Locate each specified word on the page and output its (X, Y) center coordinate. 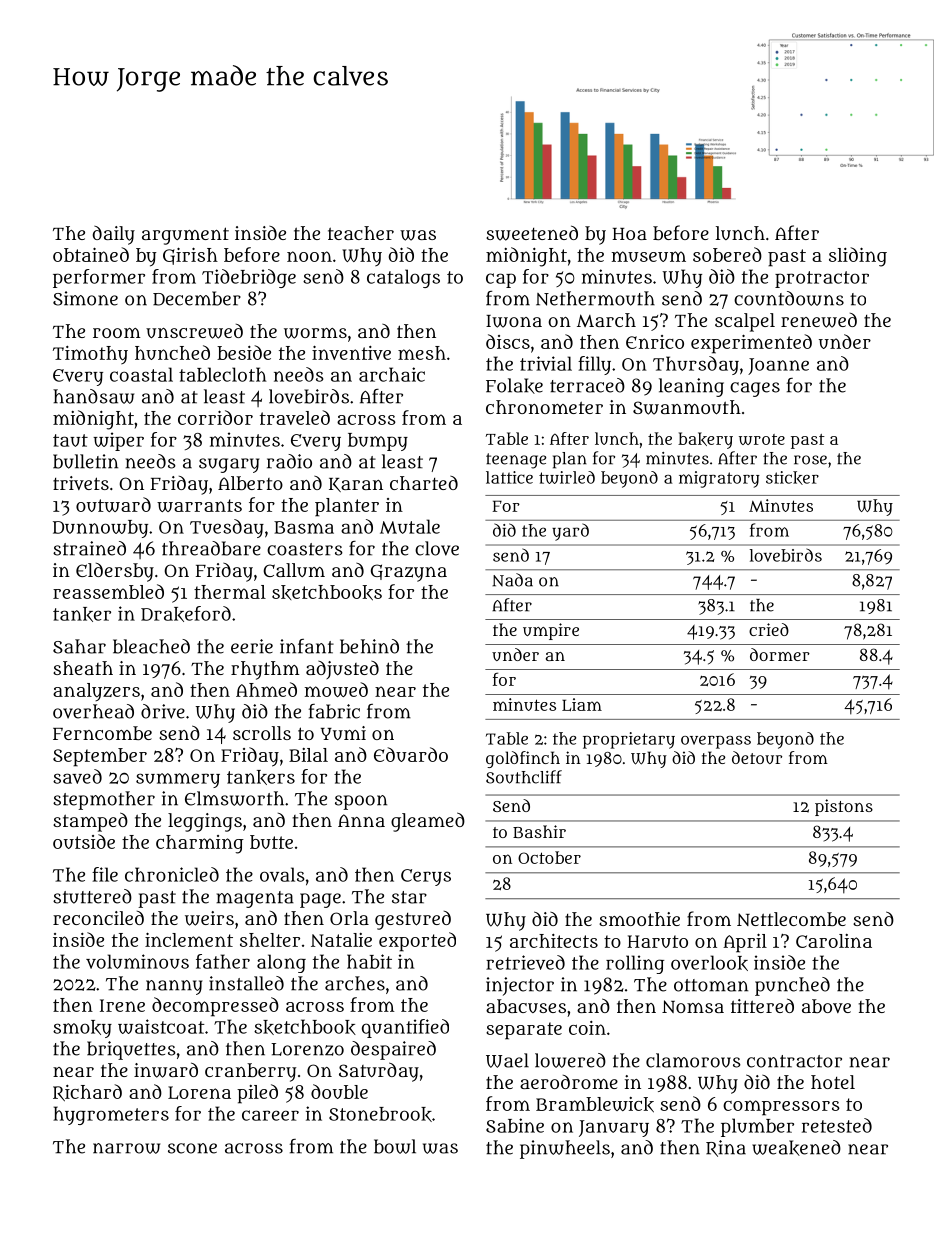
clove (437, 548)
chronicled (172, 874)
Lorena (199, 1093)
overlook (709, 963)
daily (114, 235)
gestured (413, 920)
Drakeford (186, 614)
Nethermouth (595, 298)
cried (769, 629)
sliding (858, 257)
